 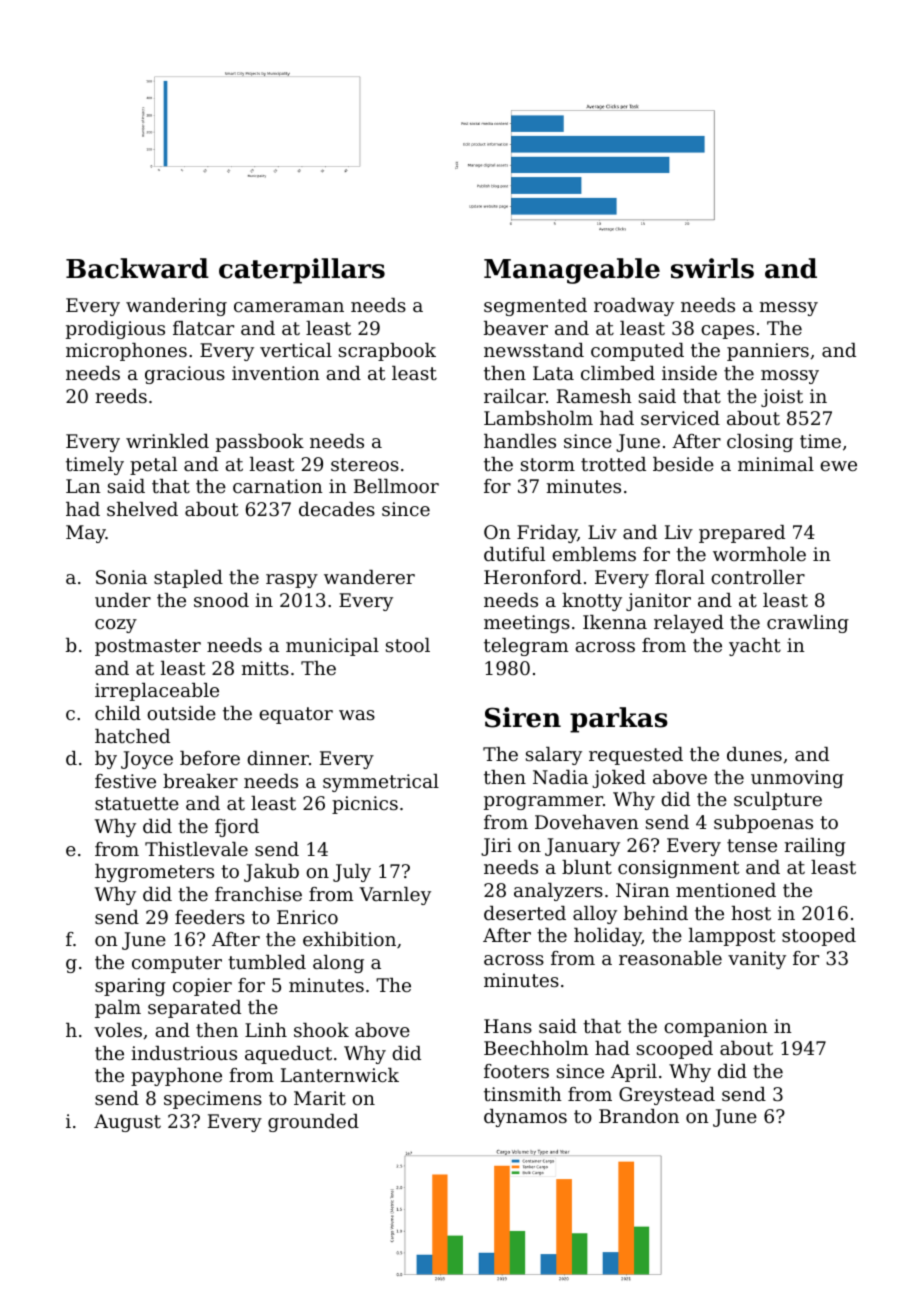 What do you see at coordinates (619, 779) in the document?
I see `joked` at bounding box center [619, 779].
